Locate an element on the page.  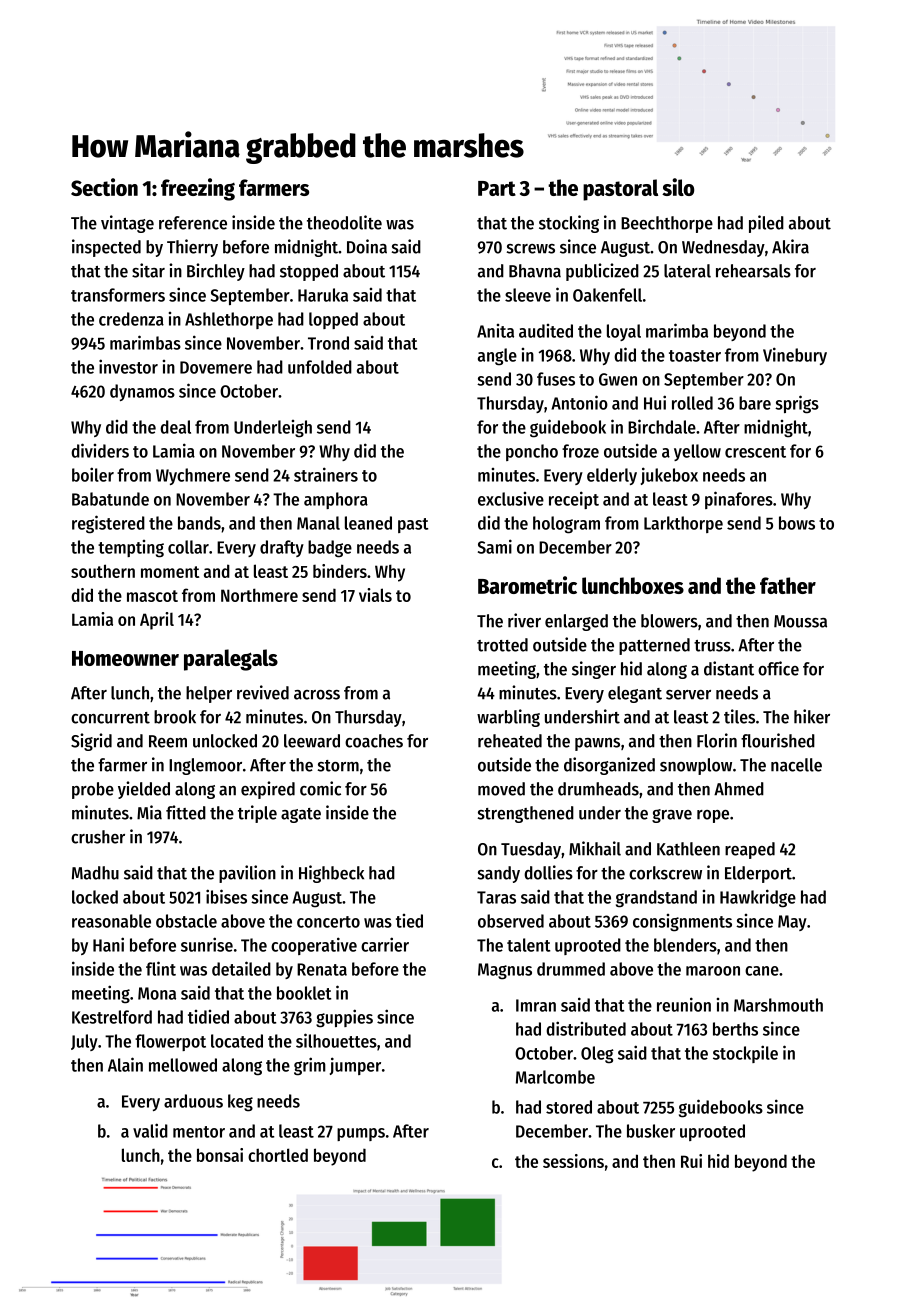
Vinebury is located at coordinates (795, 356).
